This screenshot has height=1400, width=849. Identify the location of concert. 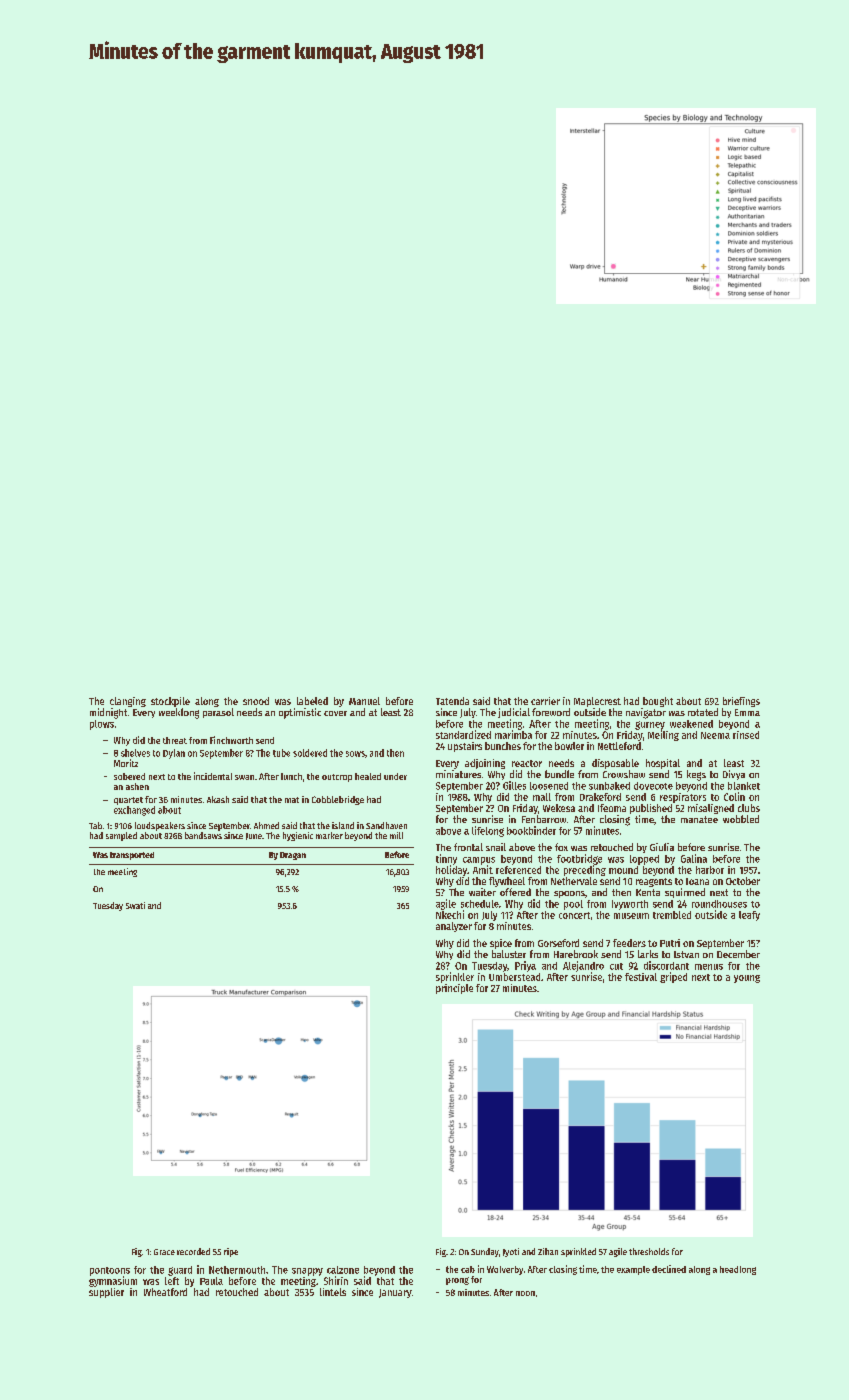
(574, 915).
